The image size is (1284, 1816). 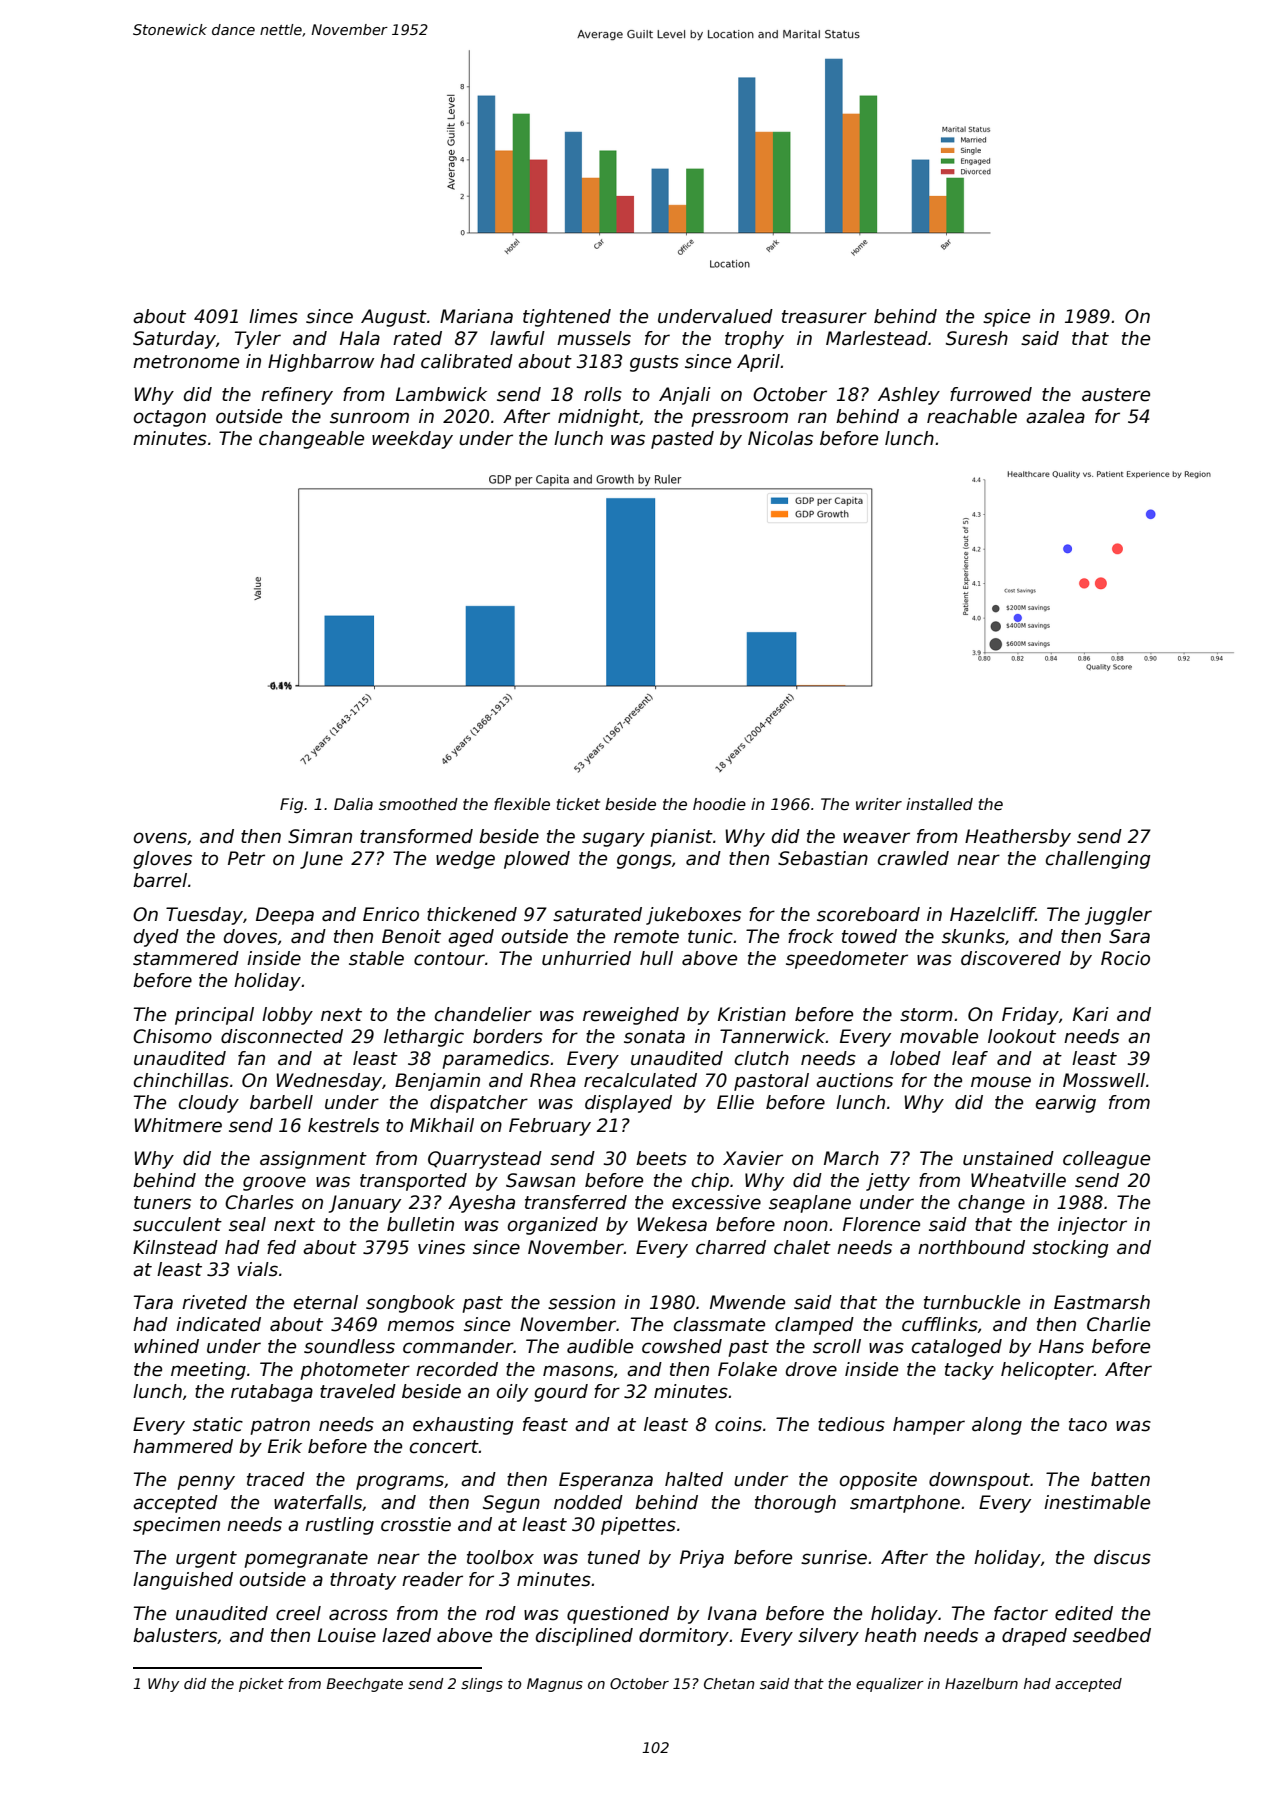 What do you see at coordinates (823, 858) in the document?
I see `Sebastian` at bounding box center [823, 858].
